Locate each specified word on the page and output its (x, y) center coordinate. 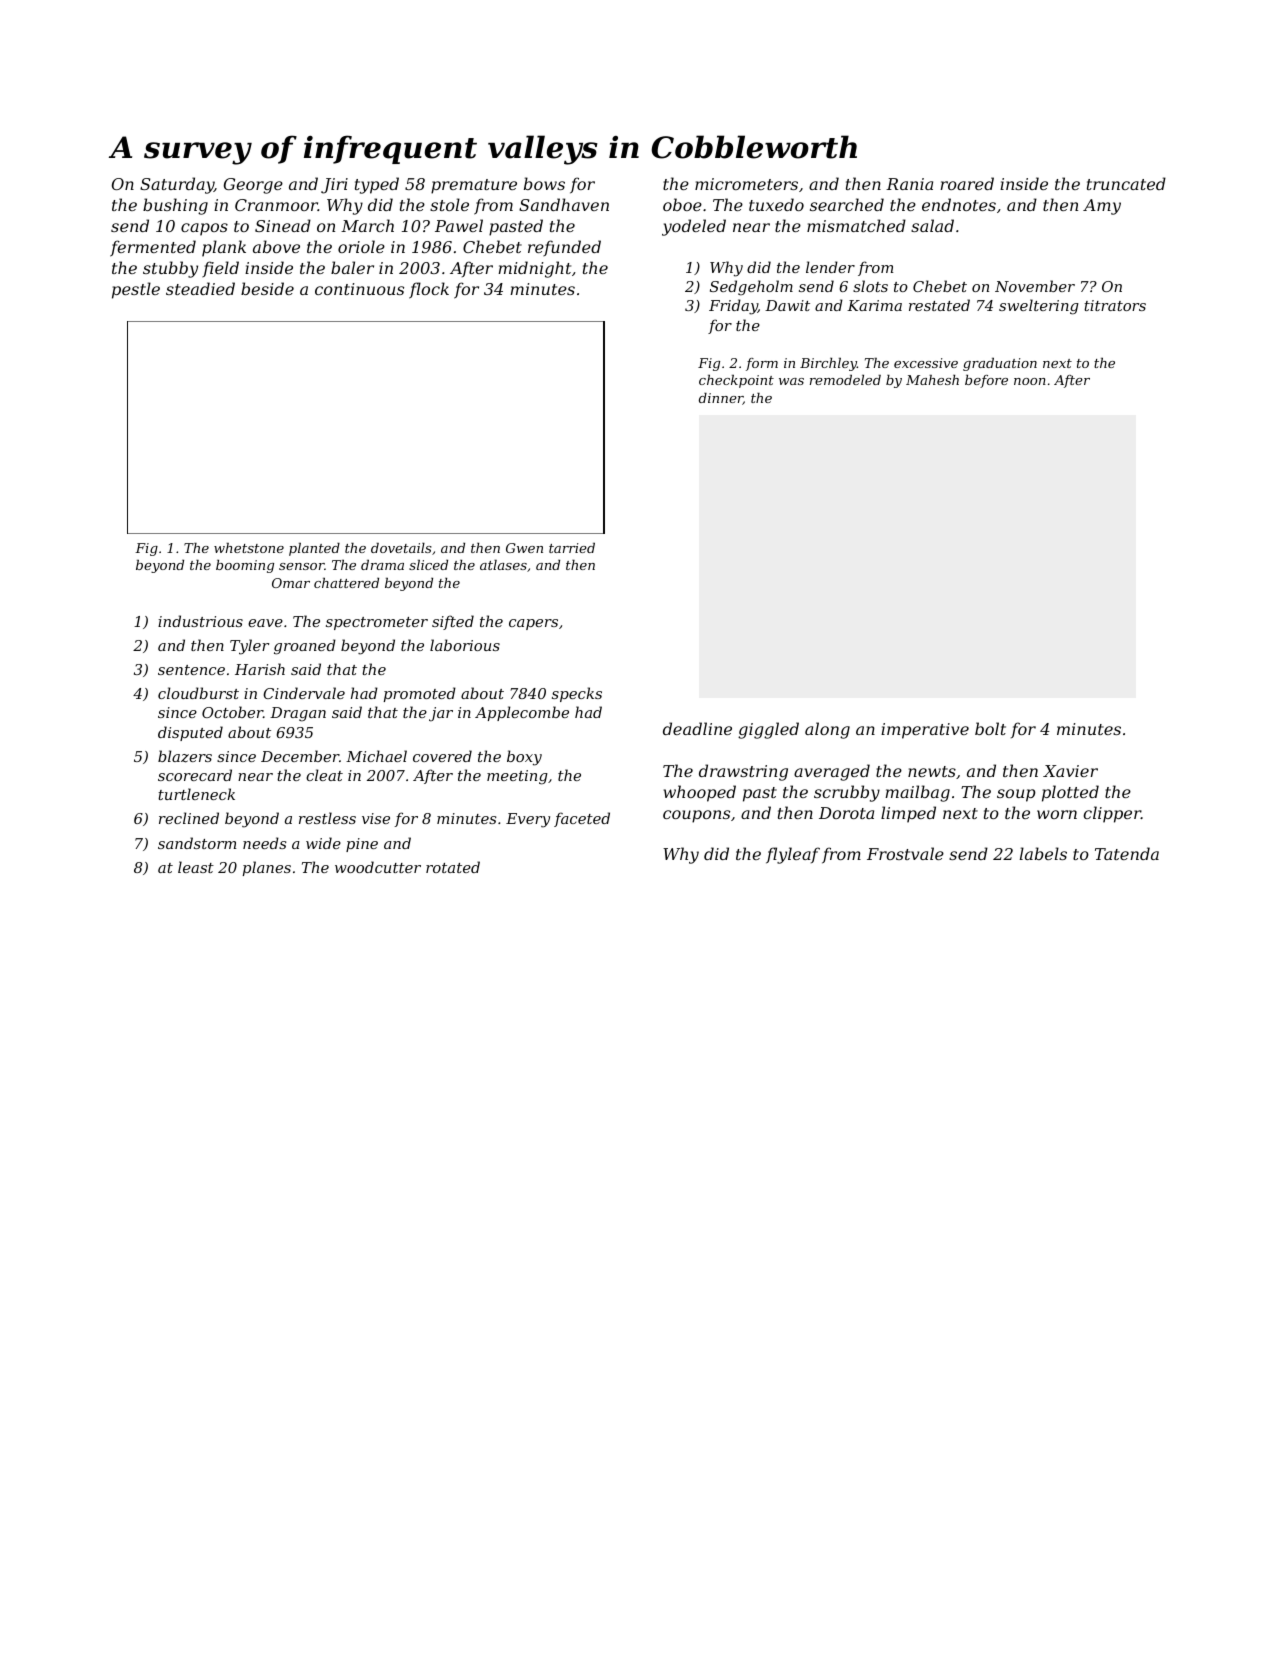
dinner (721, 399)
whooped (700, 793)
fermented (153, 248)
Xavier (1070, 771)
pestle (136, 290)
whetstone (249, 548)
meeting (517, 777)
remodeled (845, 380)
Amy (1102, 207)
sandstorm (197, 843)
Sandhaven (564, 204)
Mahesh (932, 380)
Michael (376, 756)
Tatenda (1127, 853)
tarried (572, 548)
